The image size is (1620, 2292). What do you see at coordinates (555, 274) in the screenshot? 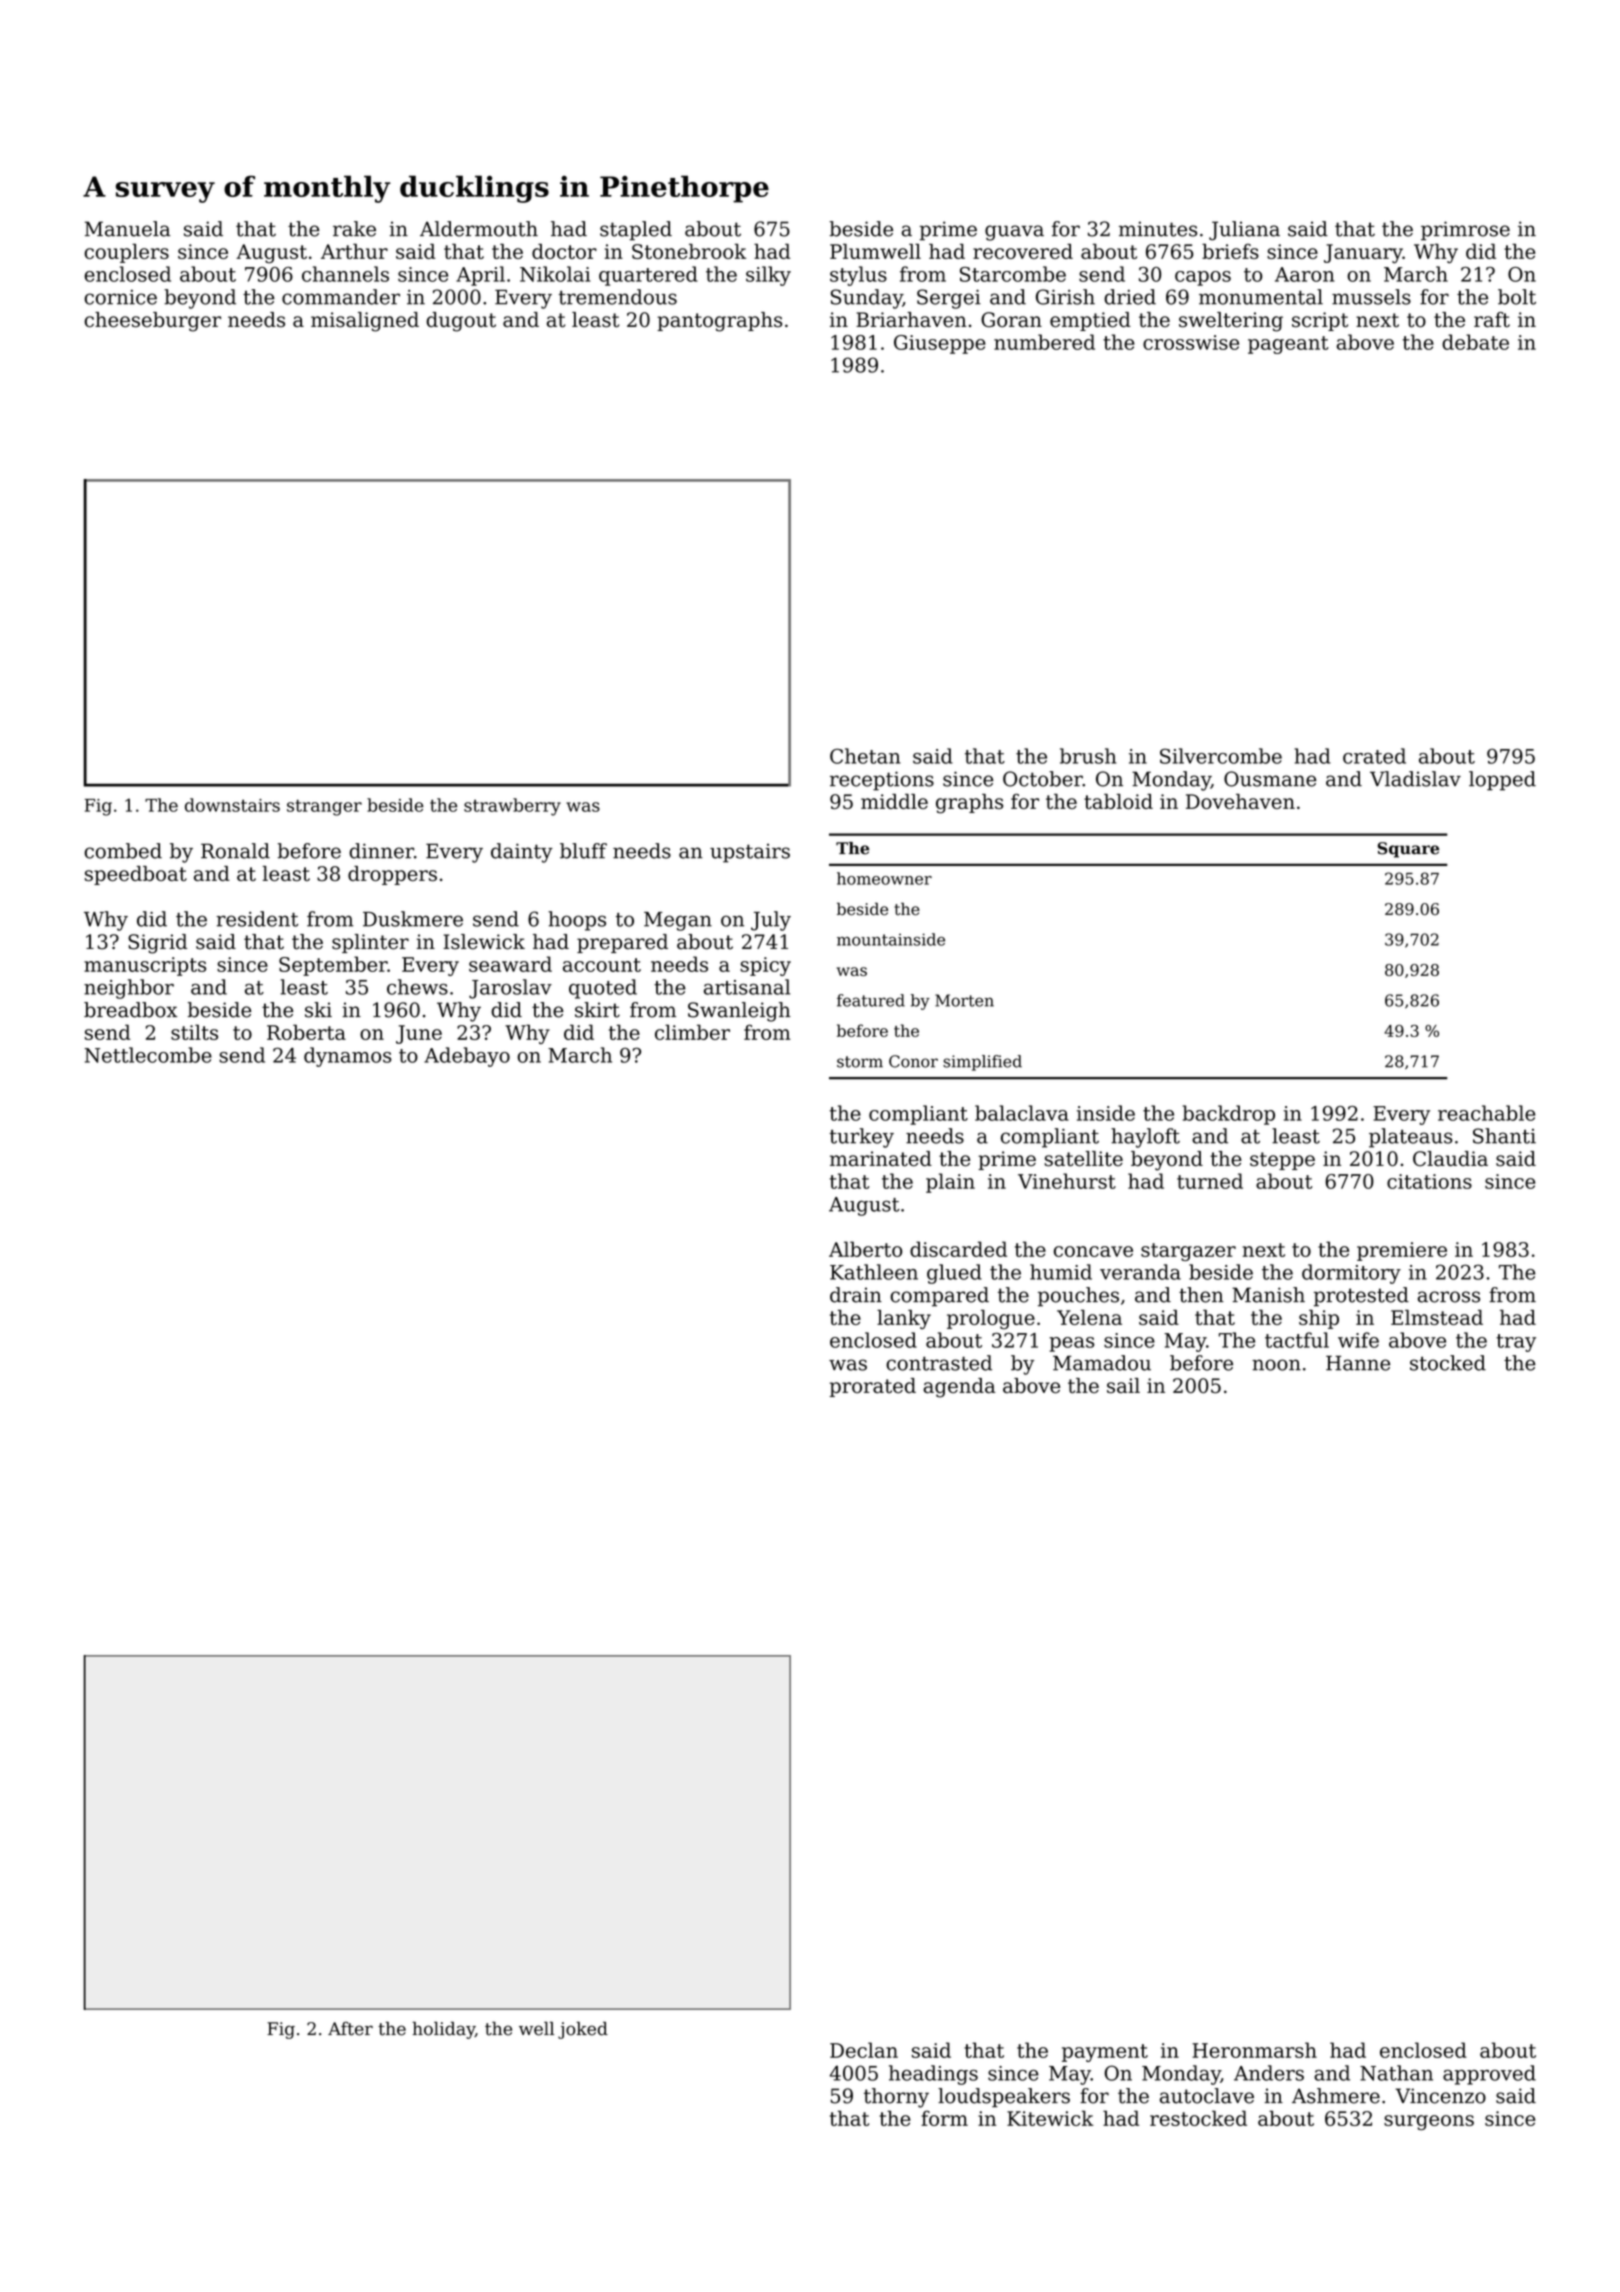
I see `Nikolai` at bounding box center [555, 274].
